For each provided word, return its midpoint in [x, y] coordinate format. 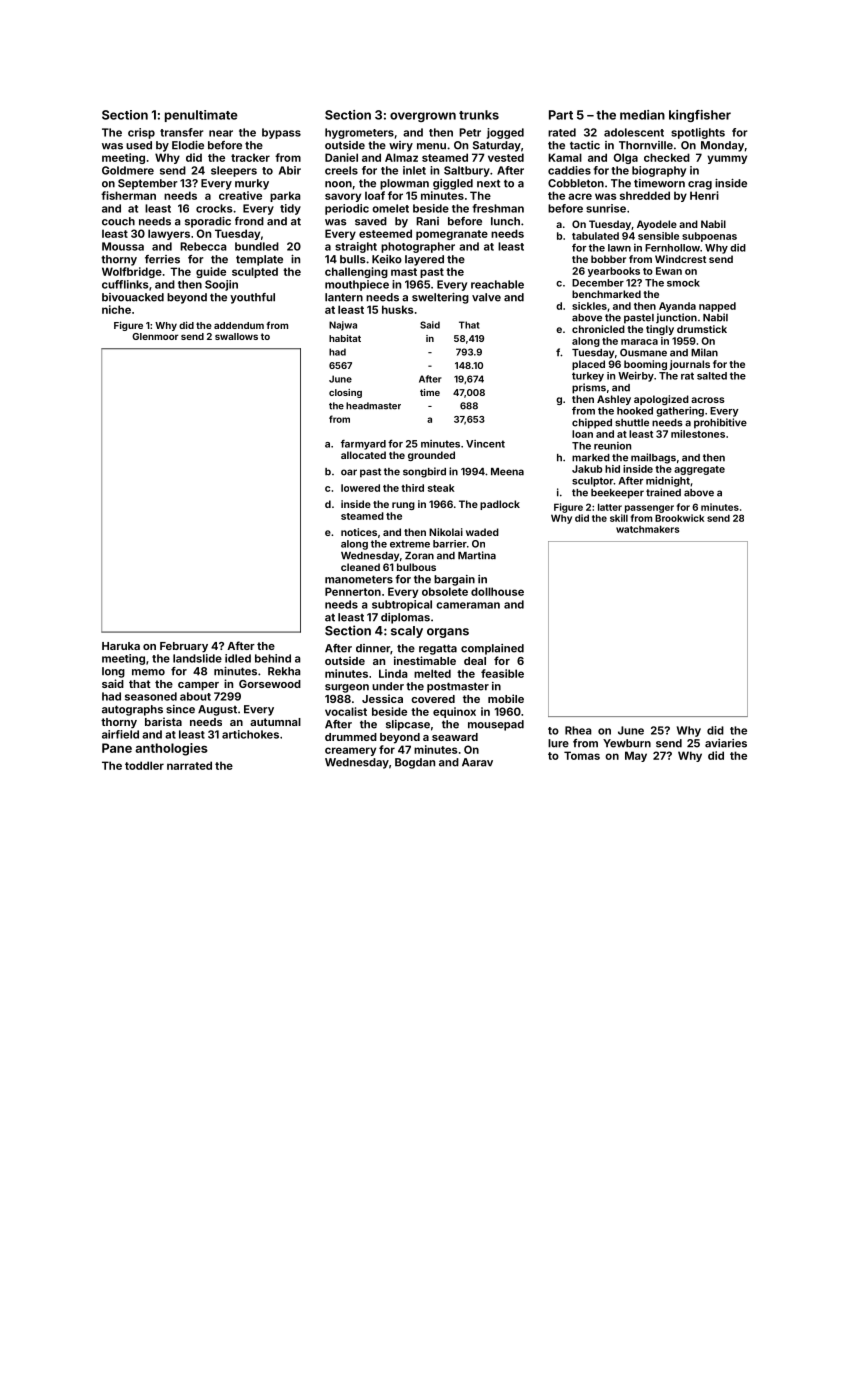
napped [717, 307]
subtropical [402, 605]
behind [273, 658]
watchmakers [647, 529]
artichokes [250, 734]
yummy [727, 159]
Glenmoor [155, 336]
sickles [589, 306]
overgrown [423, 117]
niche [116, 309]
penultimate [201, 116]
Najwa [343, 326]
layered [424, 260]
